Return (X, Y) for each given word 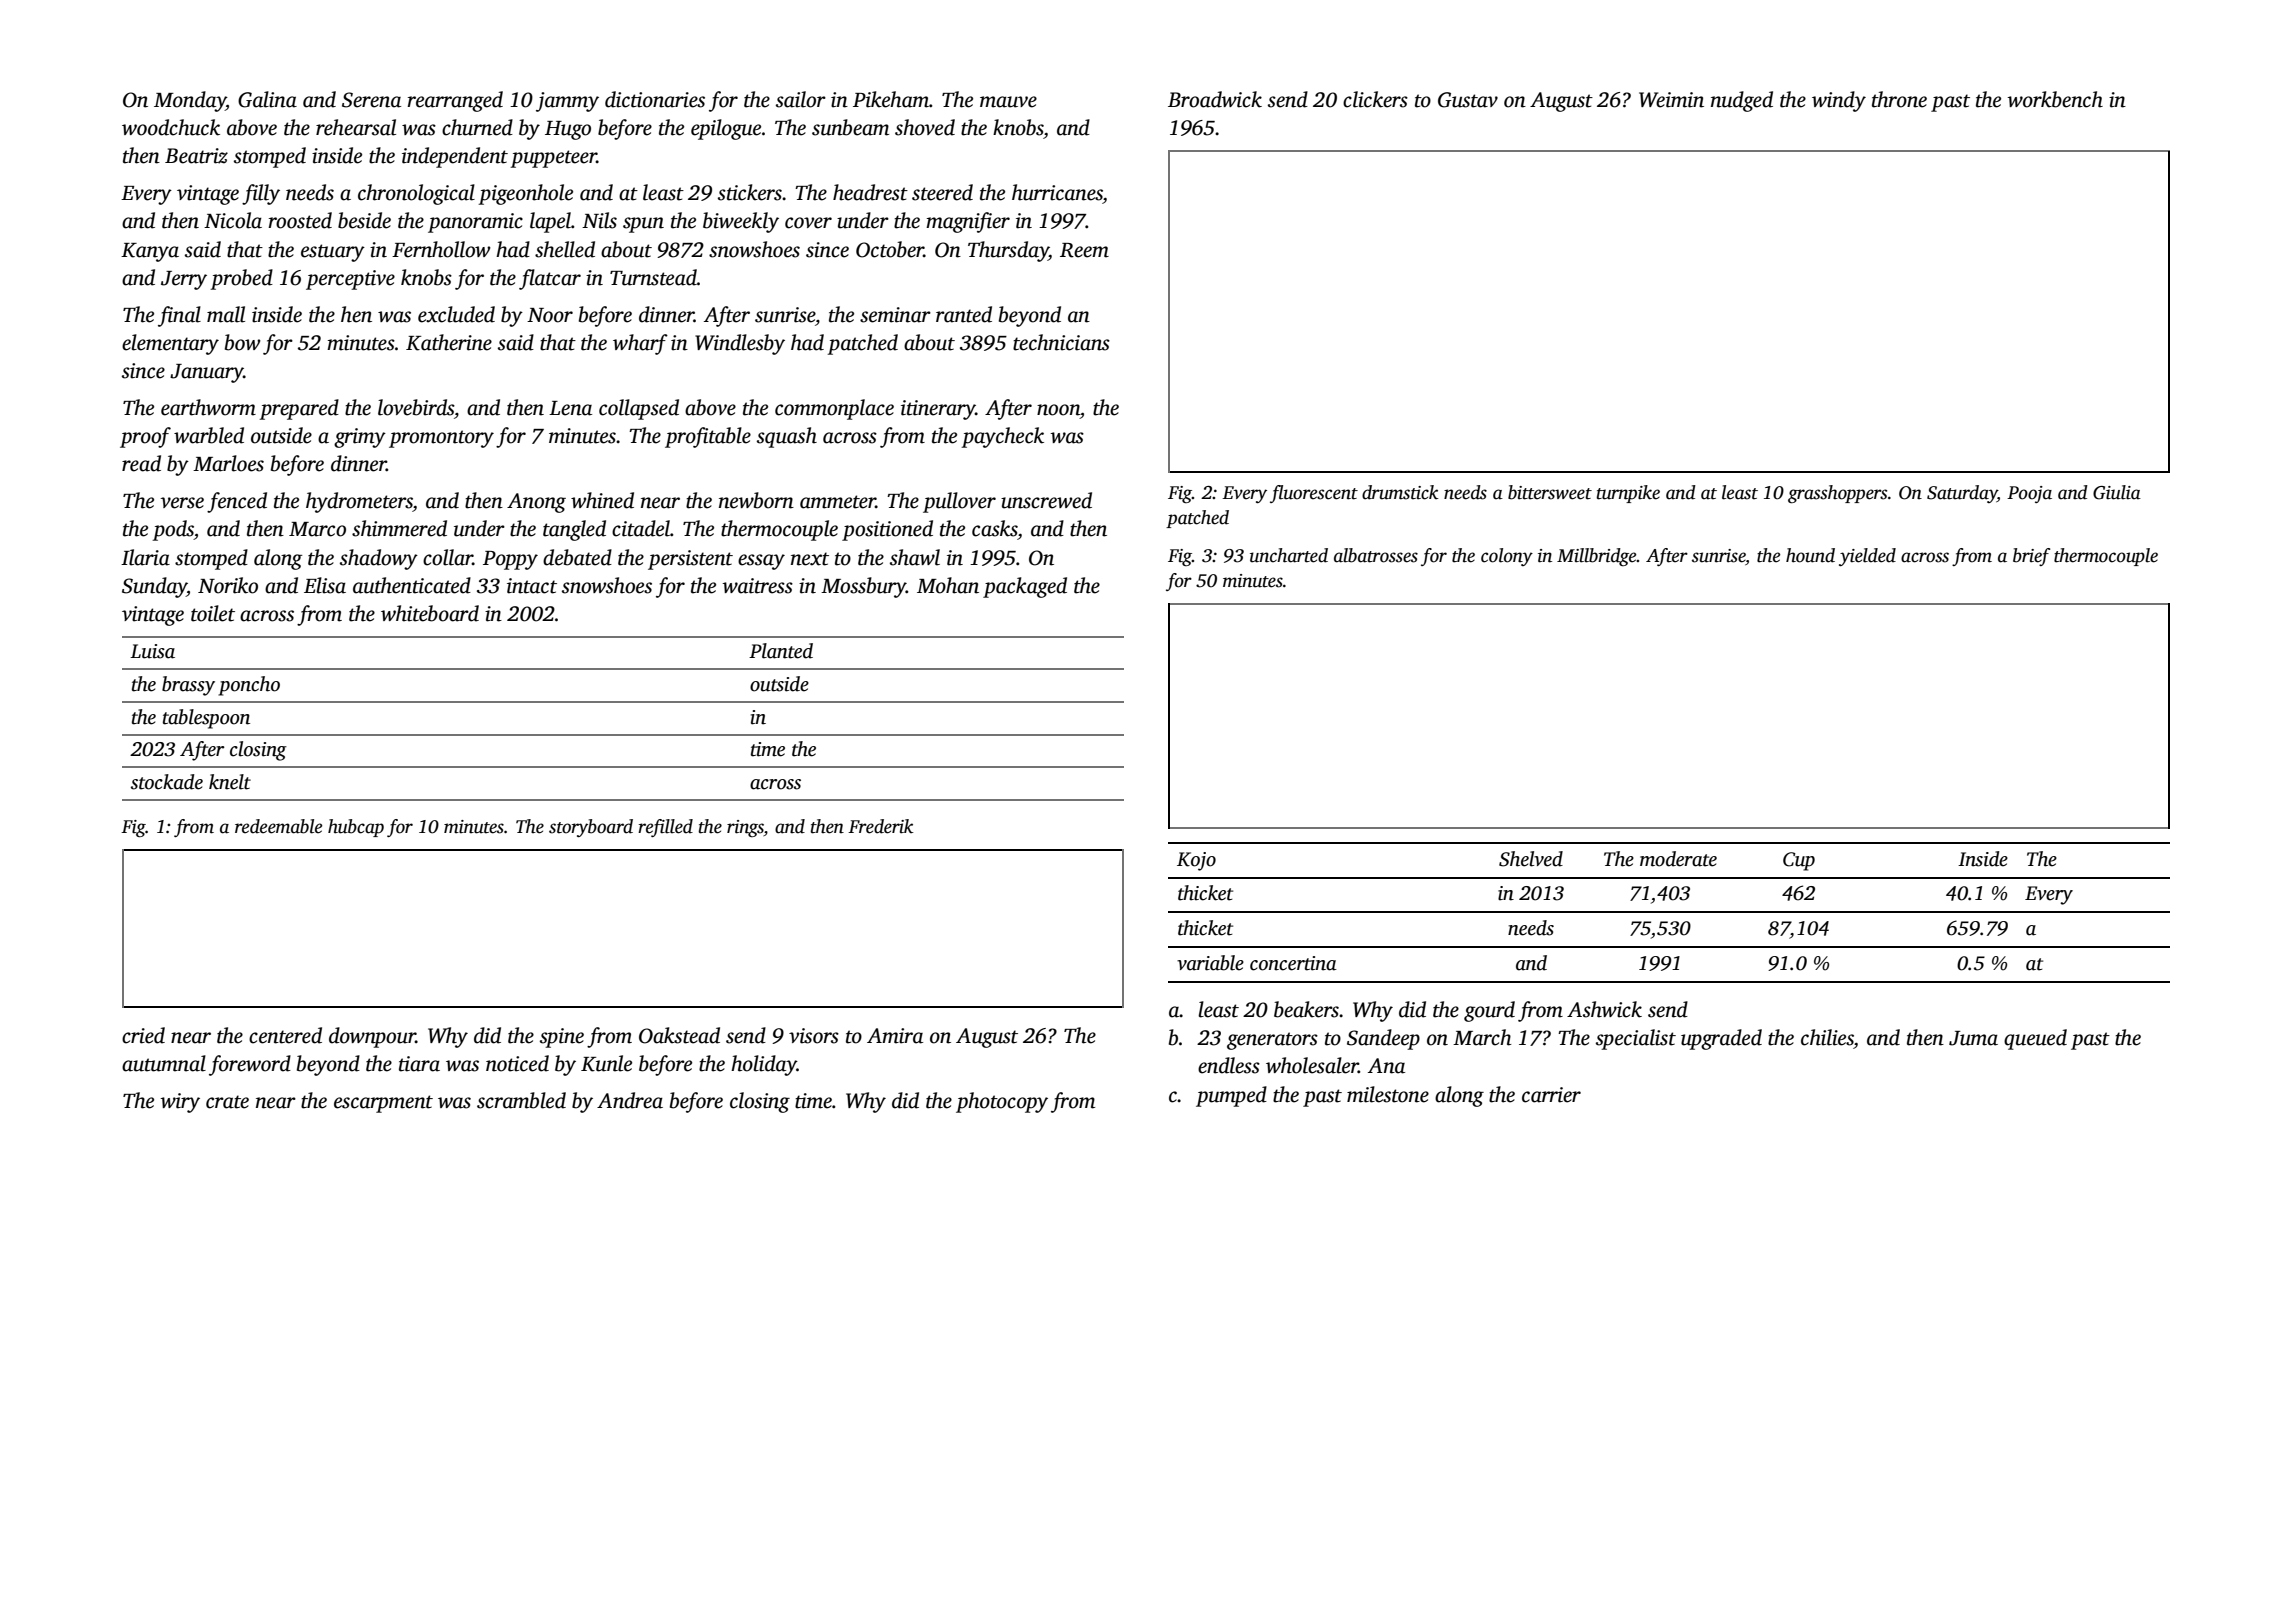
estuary (333, 253)
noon (1058, 410)
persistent (690, 560)
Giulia (2117, 492)
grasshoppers (1837, 494)
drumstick (1400, 492)
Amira (895, 1036)
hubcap (356, 828)
